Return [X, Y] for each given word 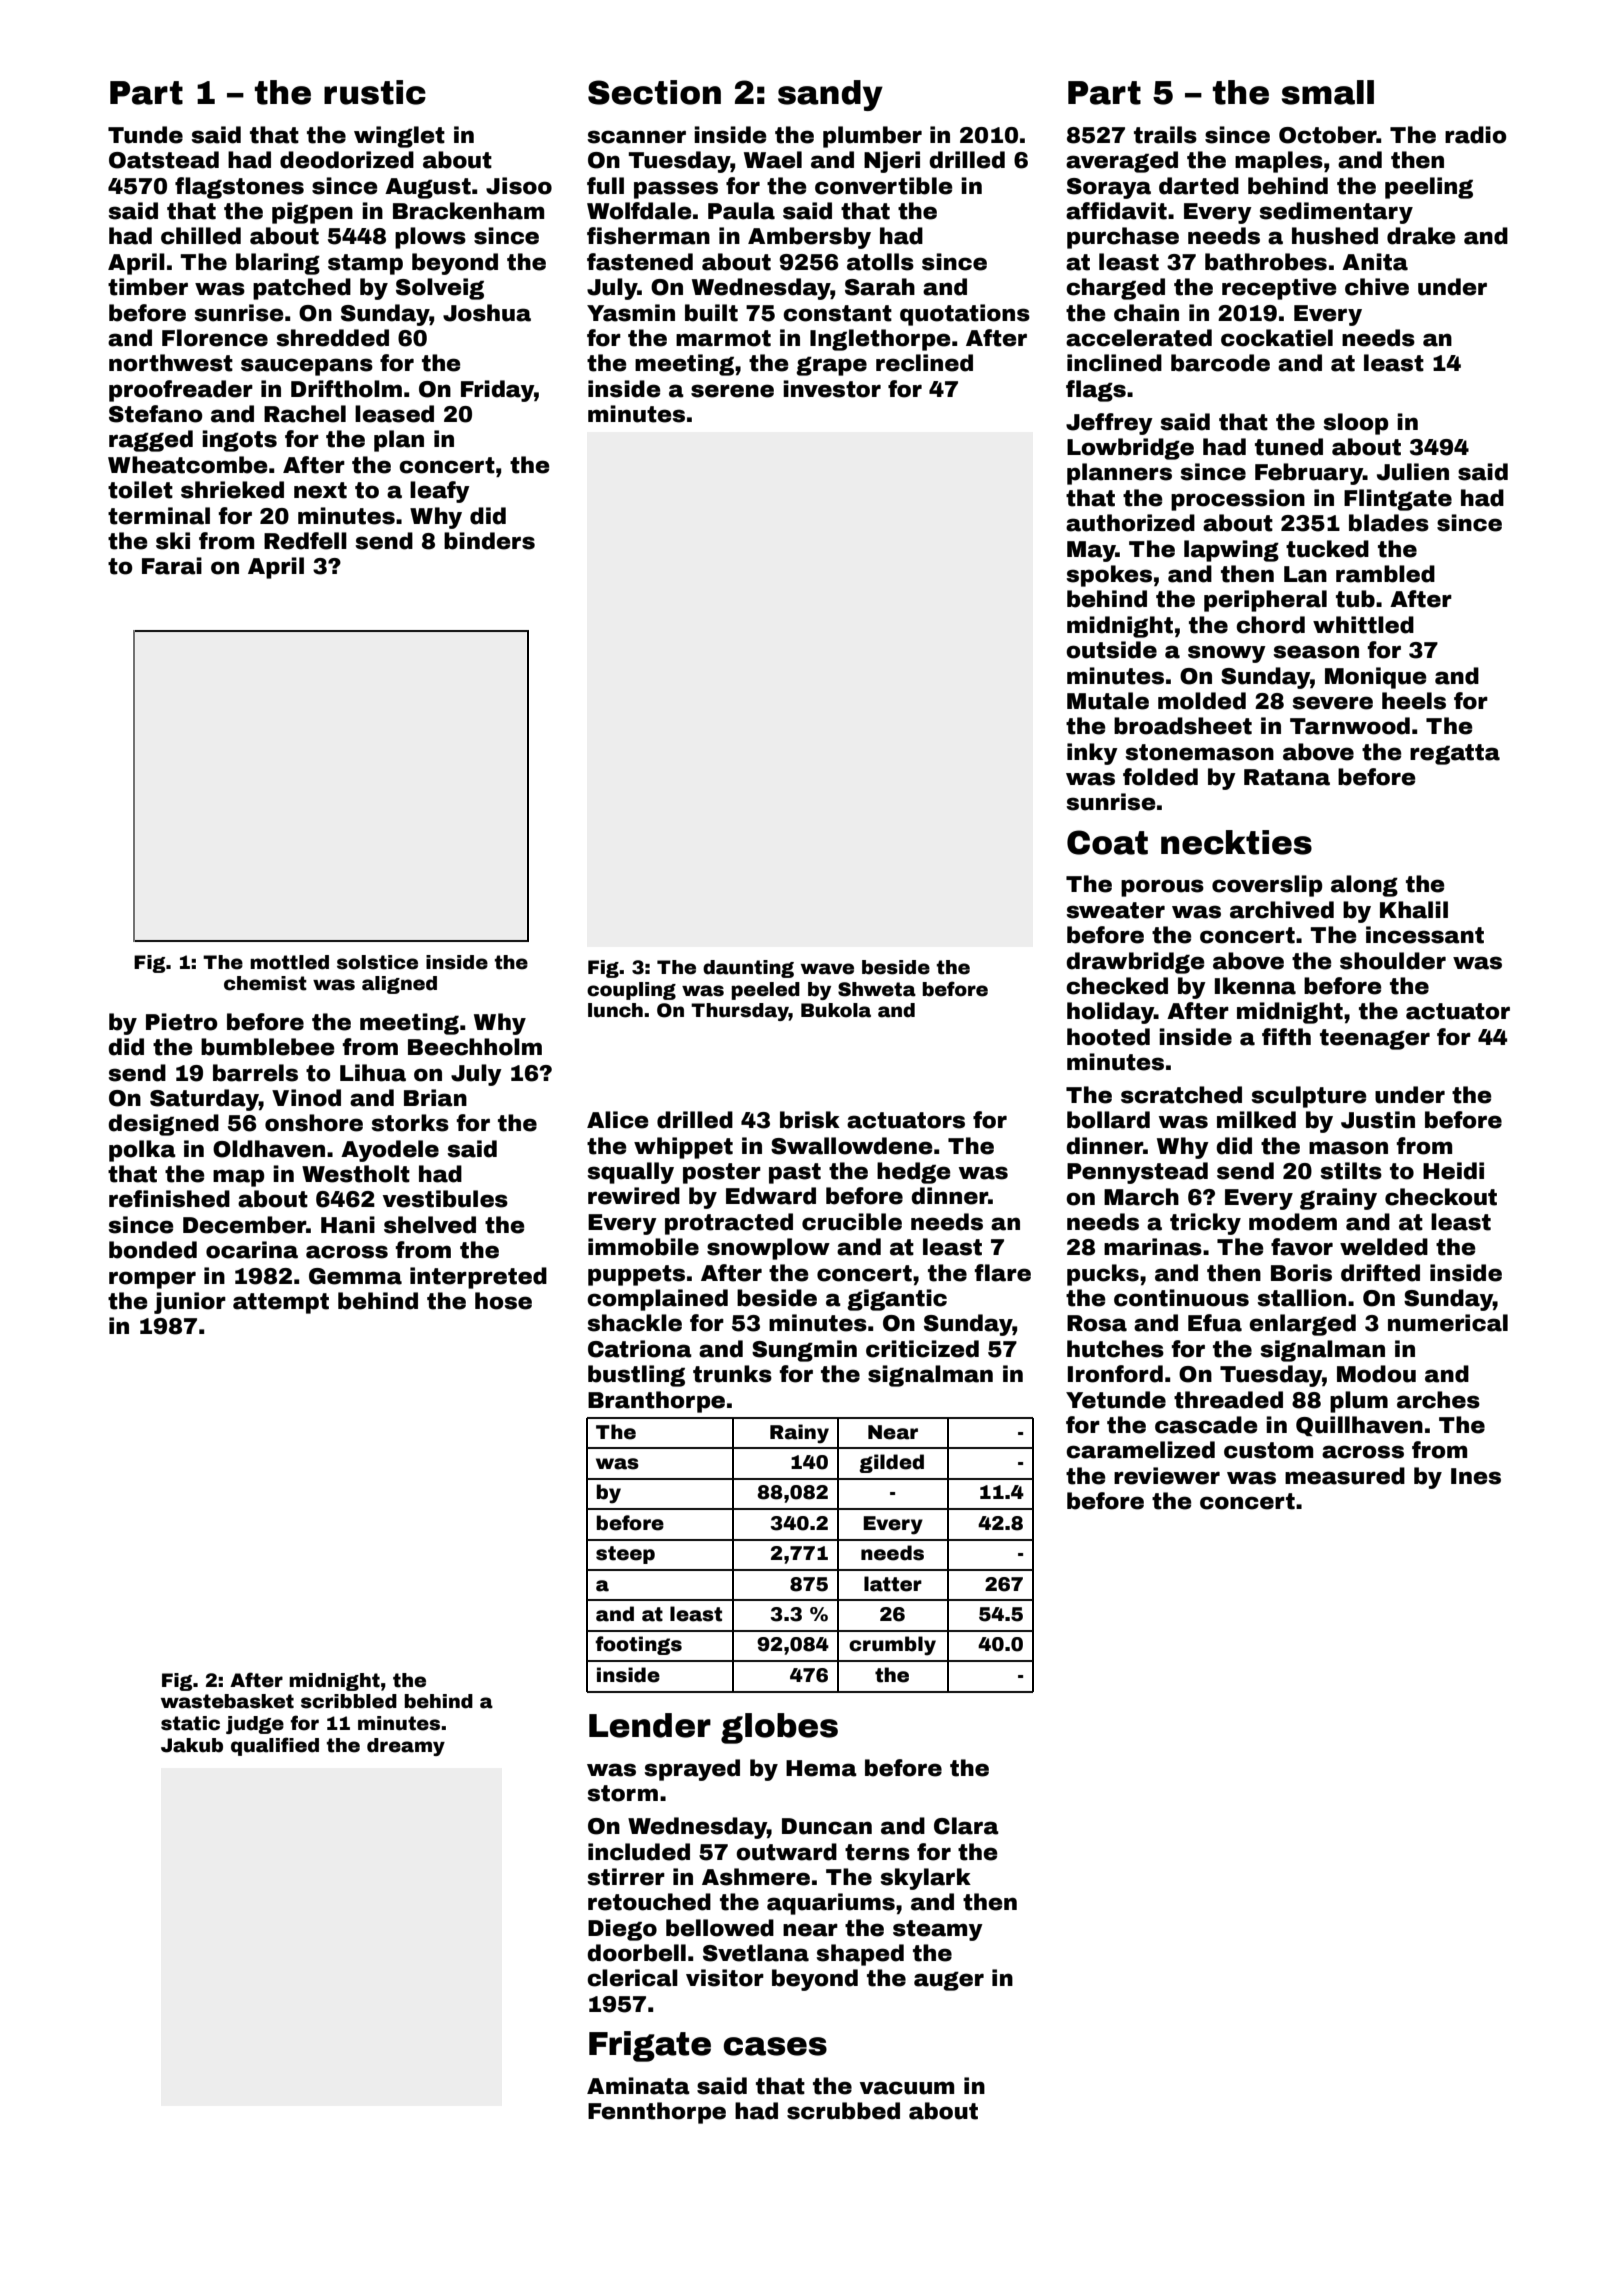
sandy [830, 95]
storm [622, 1793]
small [1328, 92]
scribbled [349, 1701]
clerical [632, 1978]
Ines [1476, 1476]
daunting [748, 969]
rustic [375, 92]
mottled [289, 962]
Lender [650, 1725]
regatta [1455, 754]
